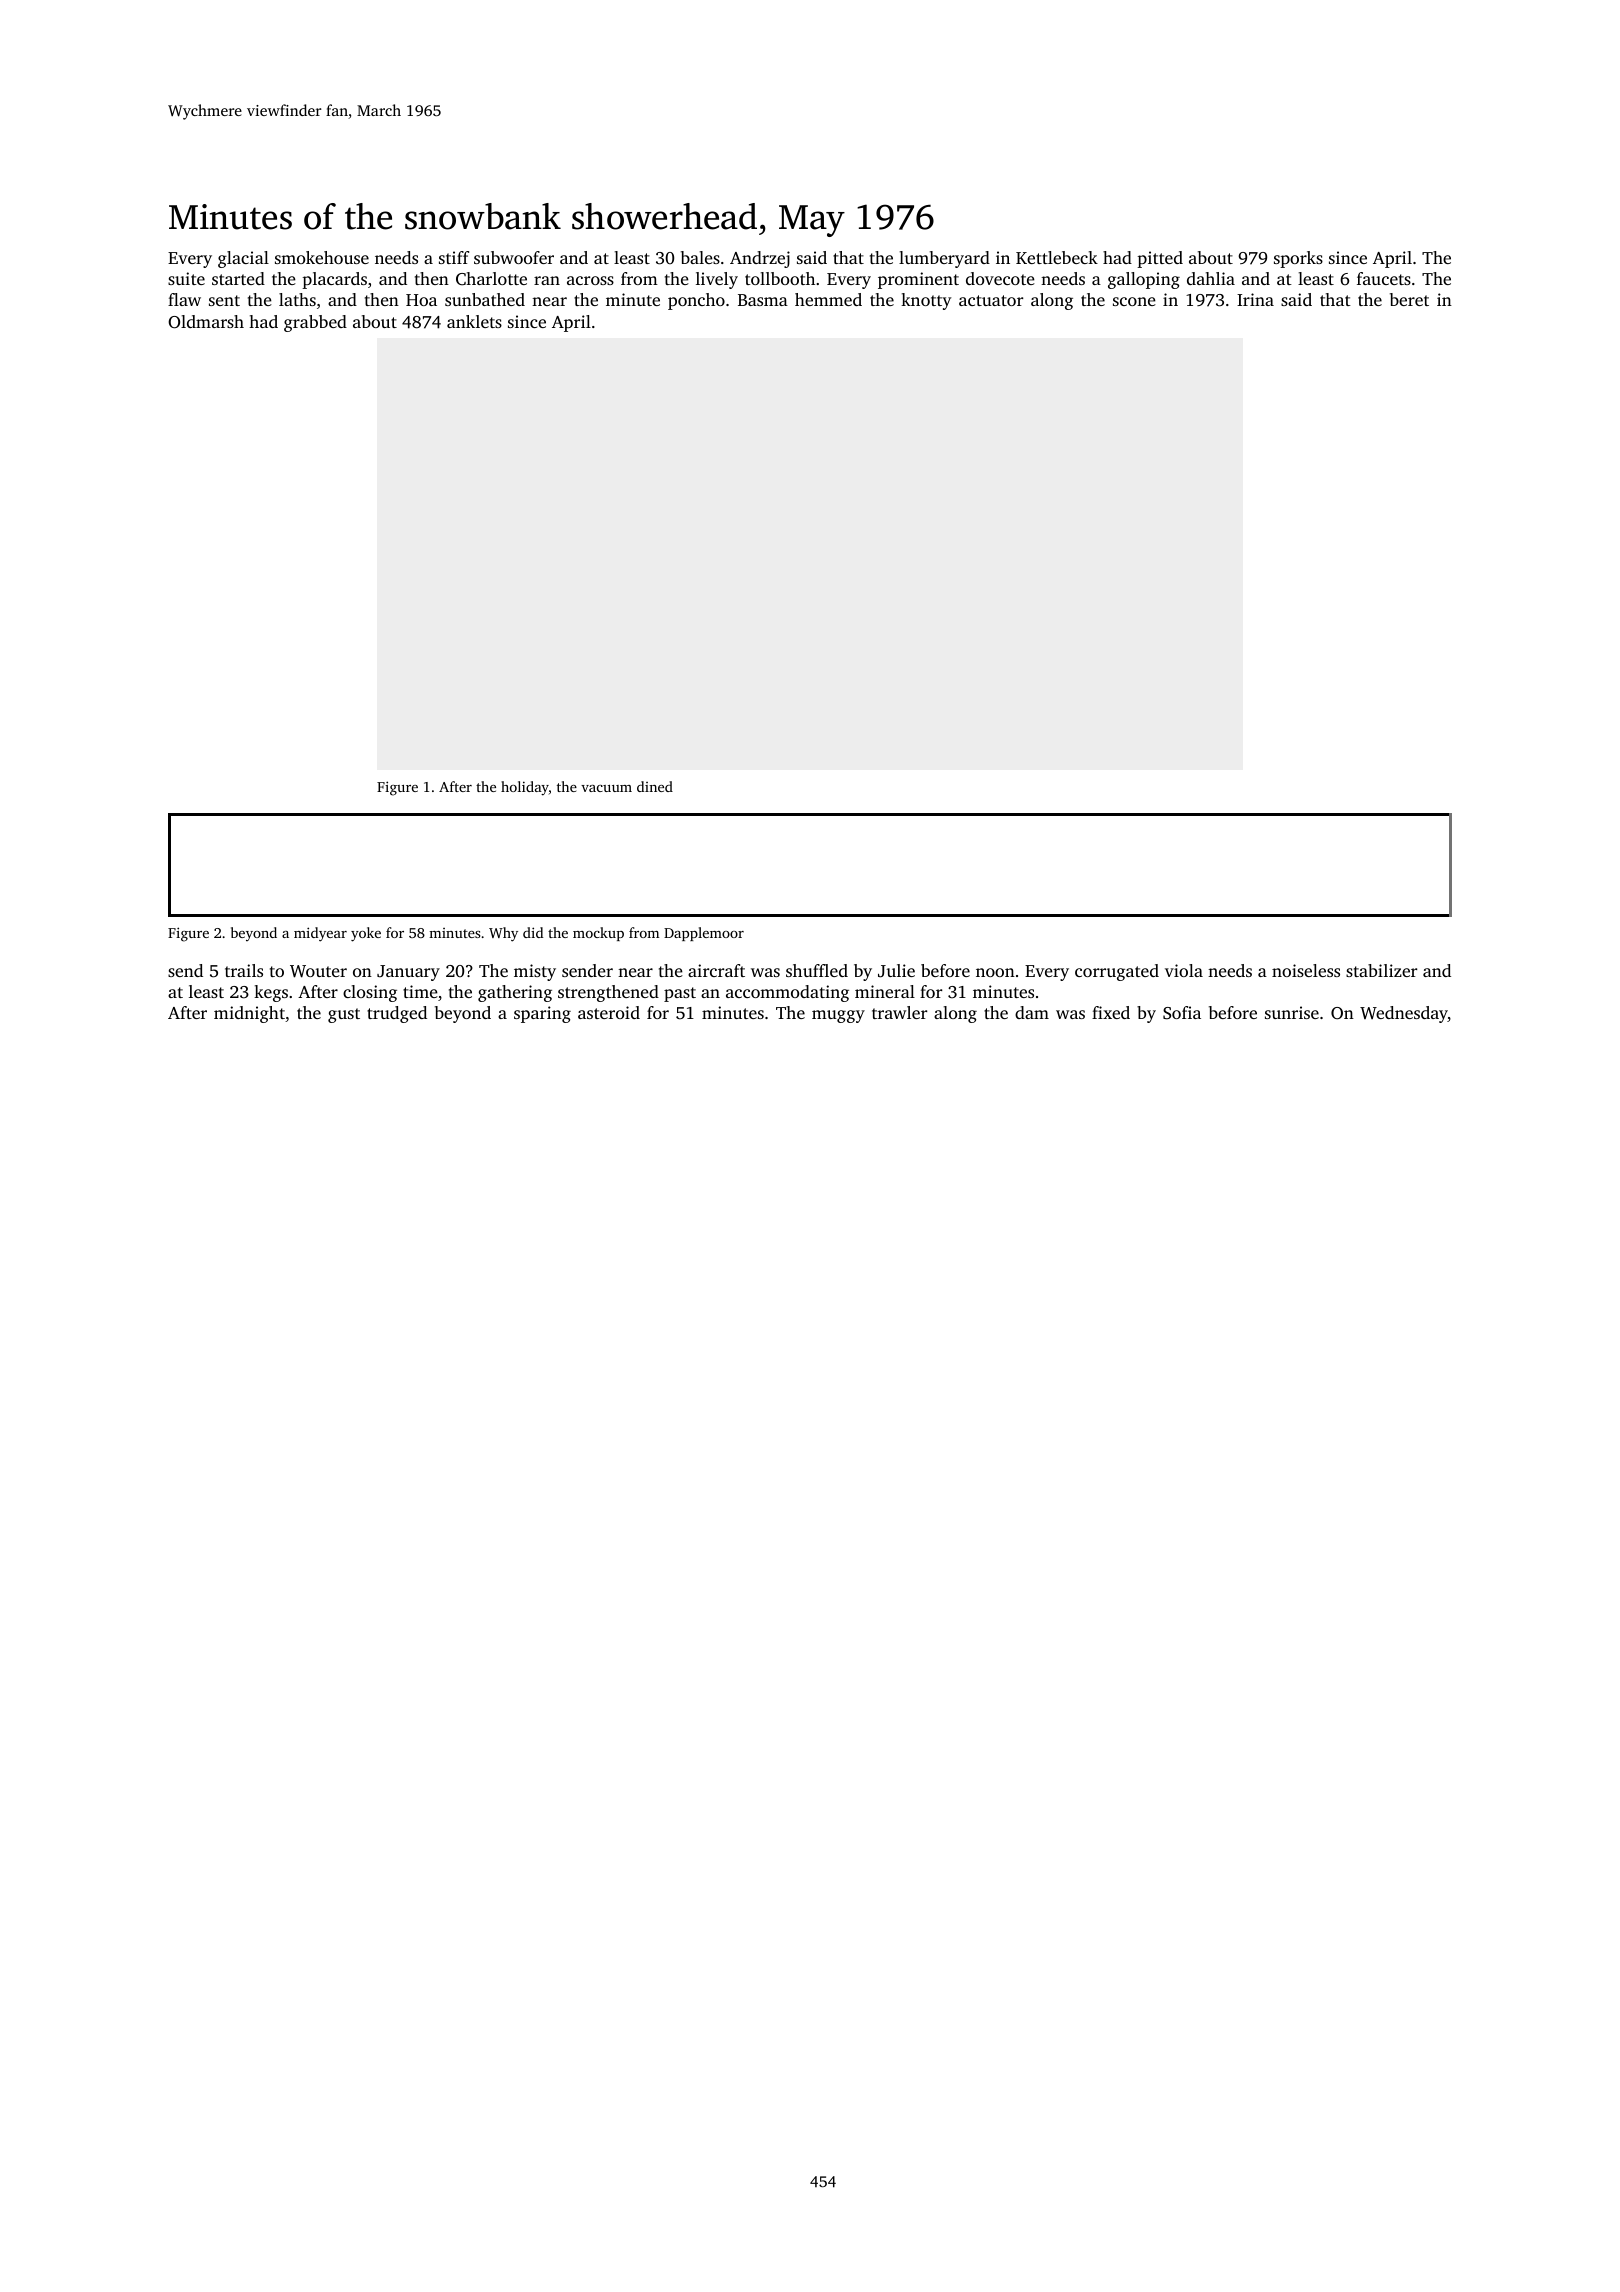 This image has height=2292, width=1620. Describe the element at coordinates (542, 1014) in the image. I see `sparing` at that location.
